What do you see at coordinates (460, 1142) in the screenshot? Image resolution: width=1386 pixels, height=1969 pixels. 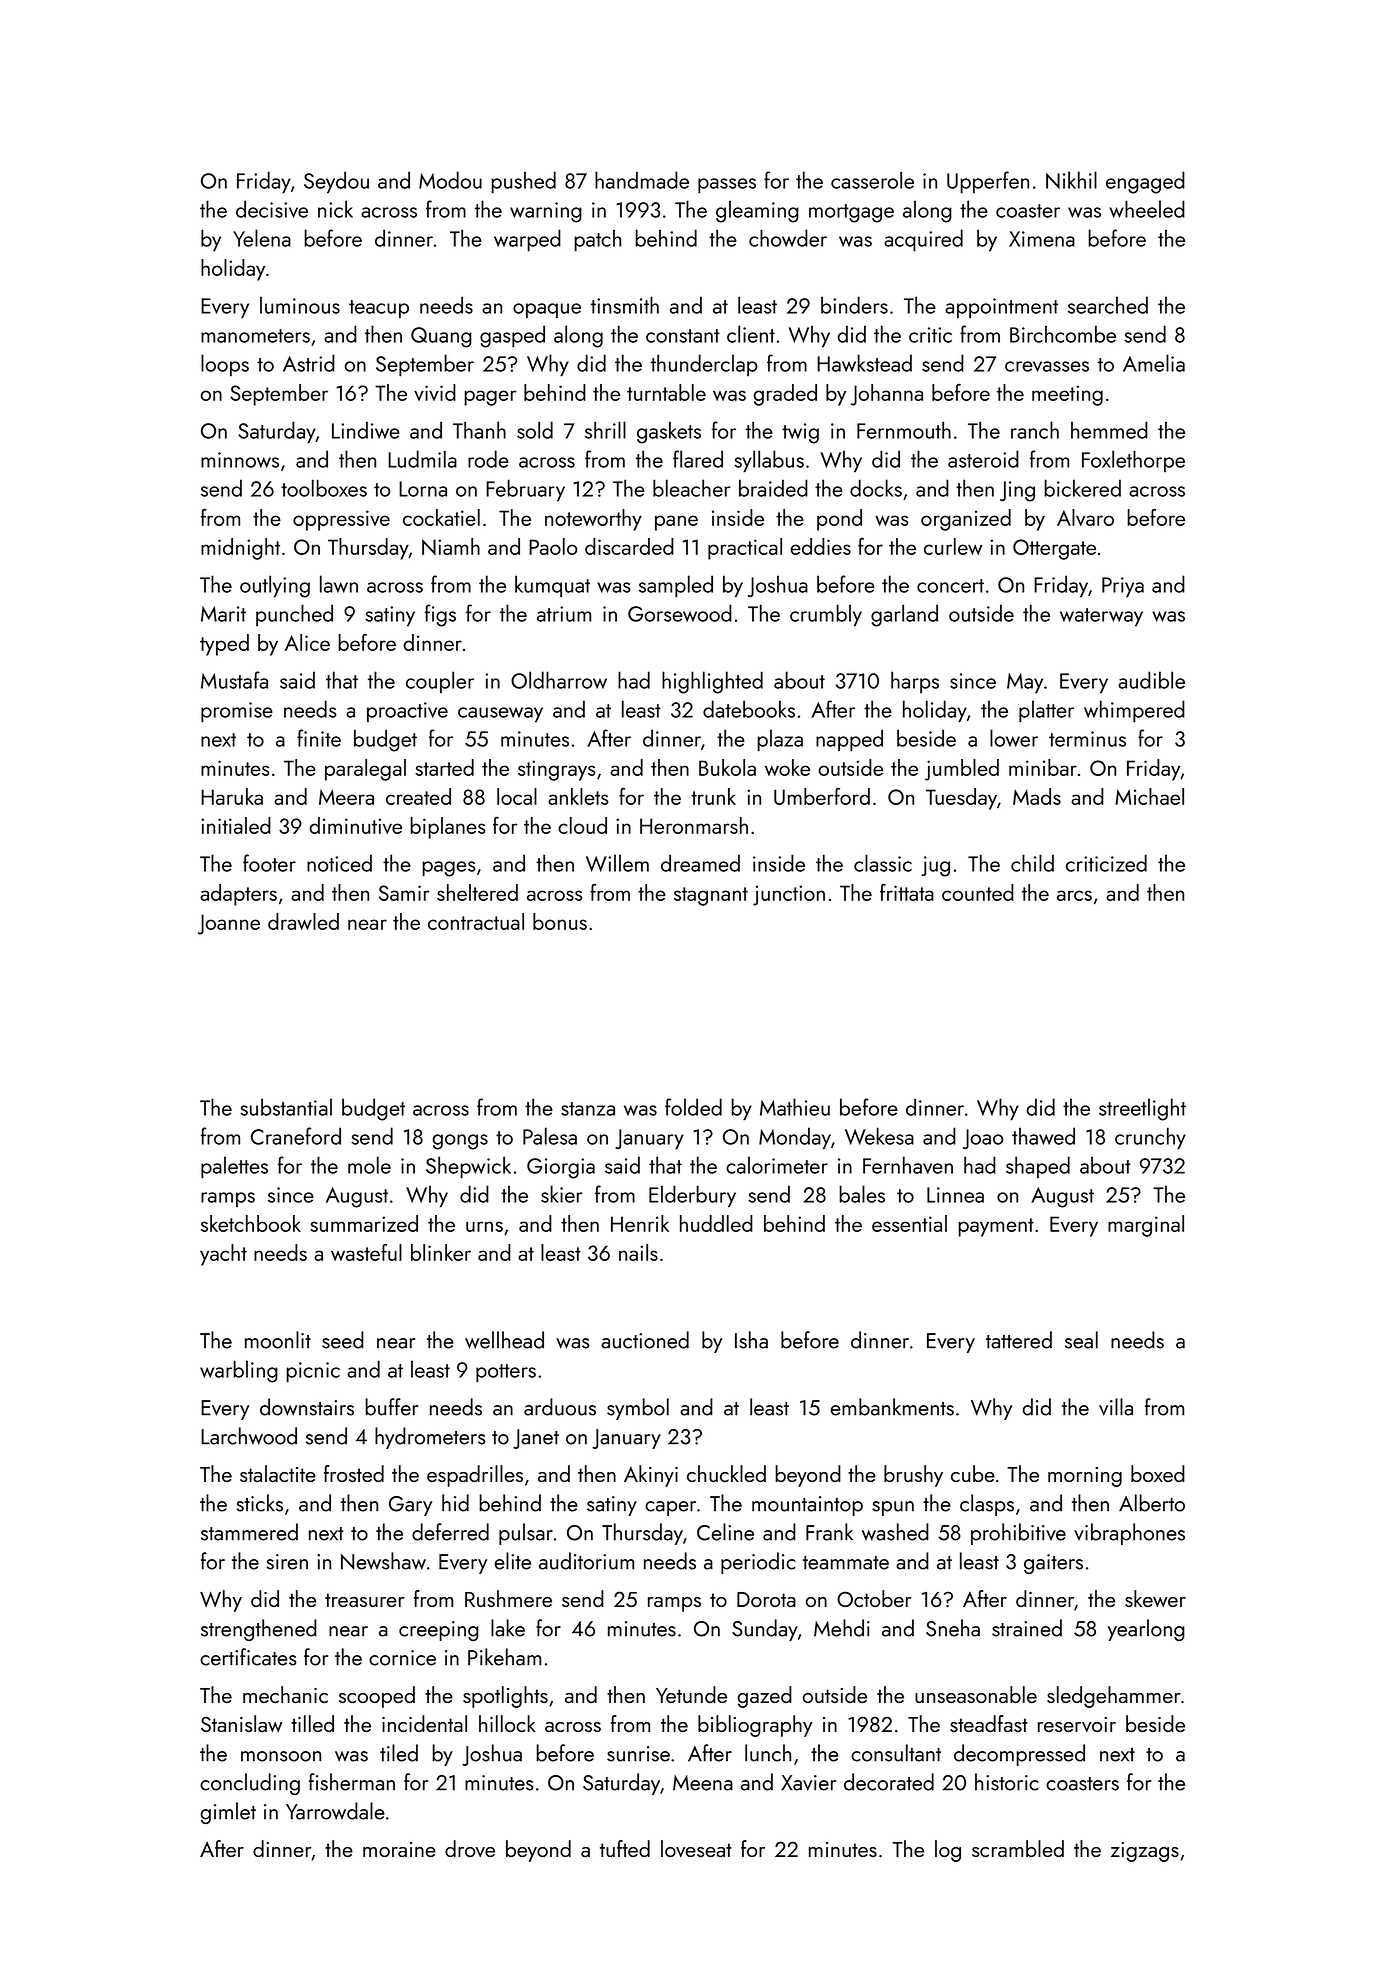 I see `gongs` at bounding box center [460, 1142].
